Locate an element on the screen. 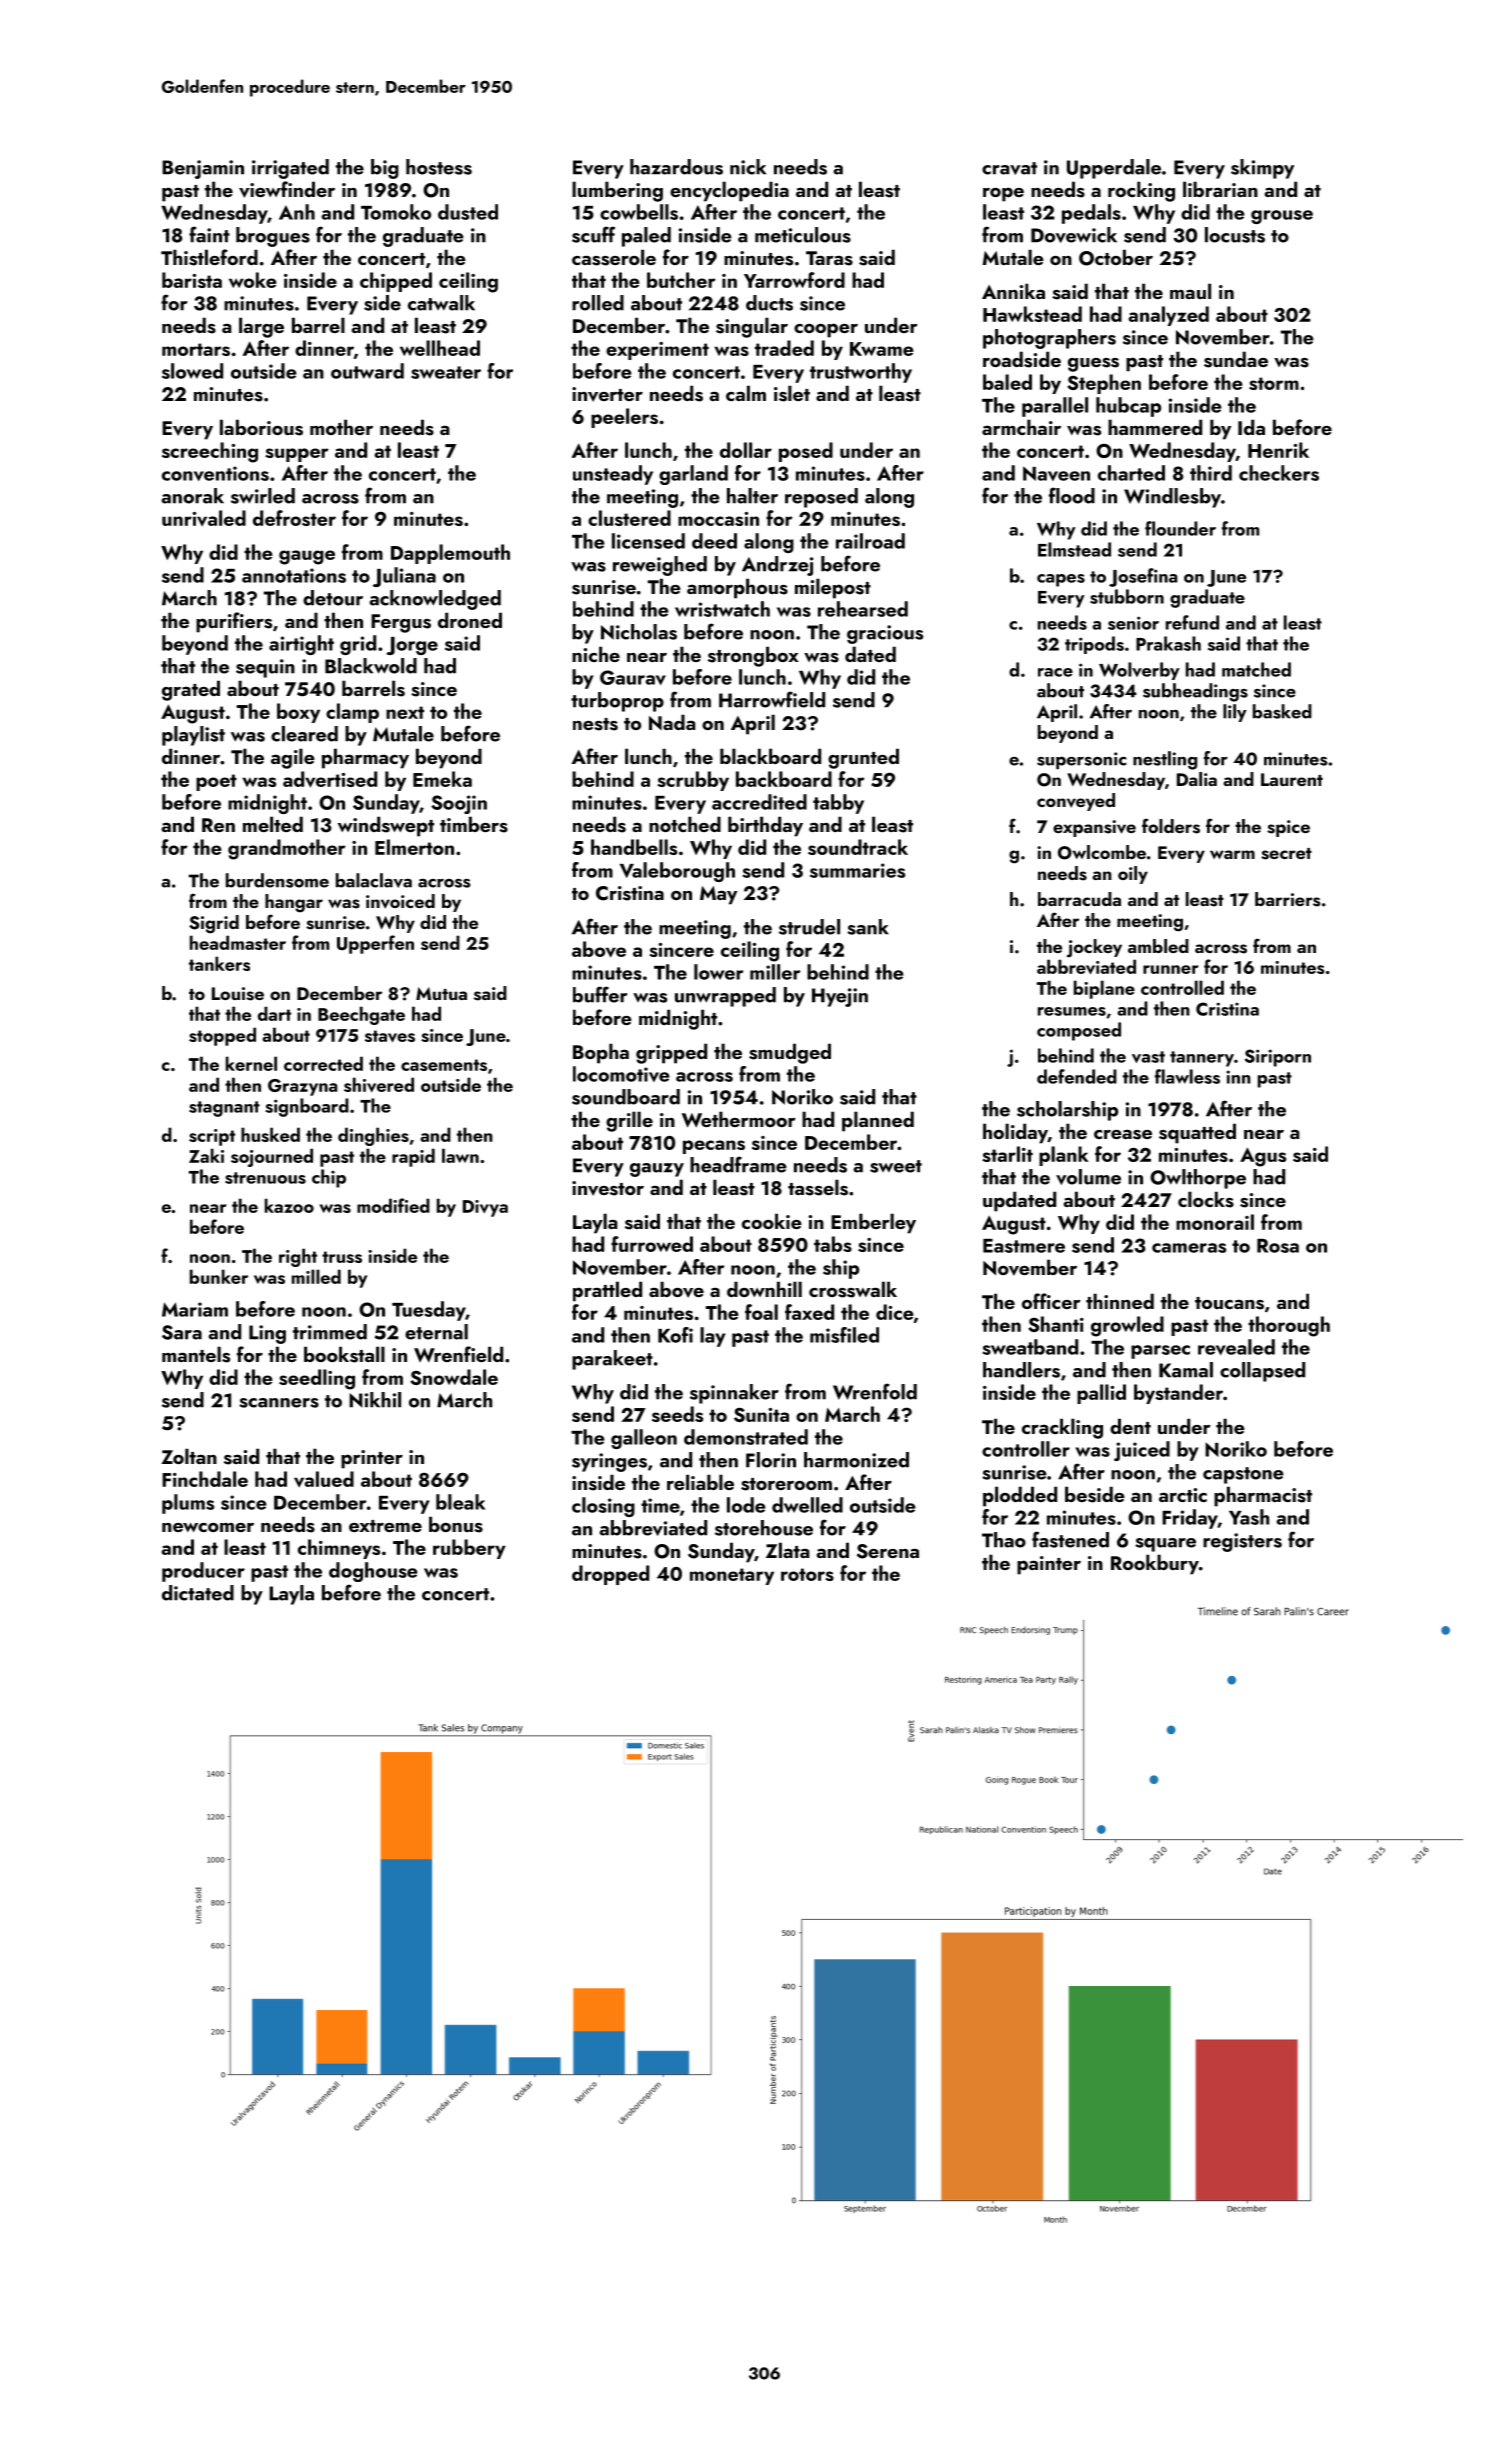 The height and width of the screenshot is (2464, 1496). syringes is located at coordinates (609, 1462).
